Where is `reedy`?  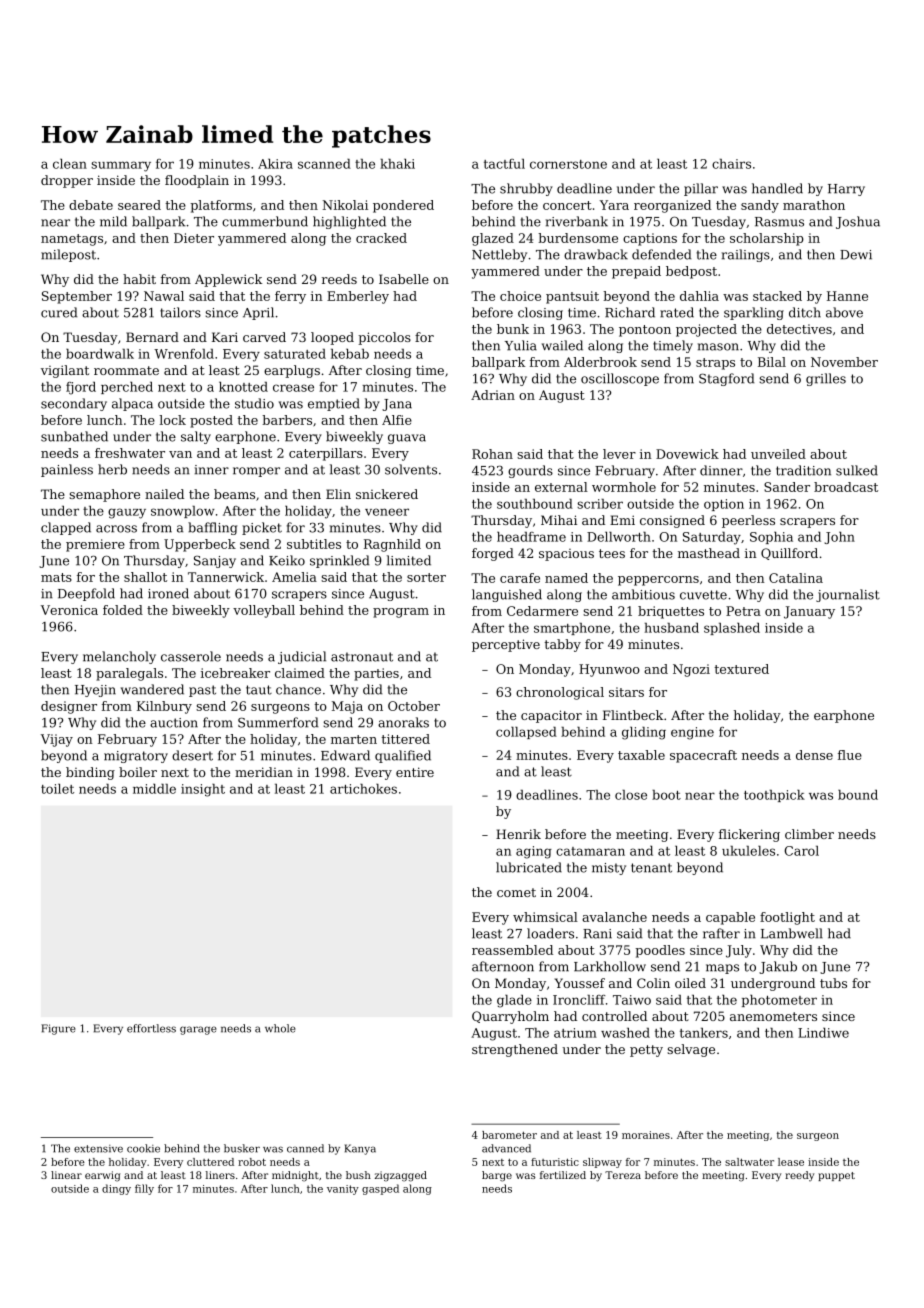
reedy is located at coordinates (799, 1176).
